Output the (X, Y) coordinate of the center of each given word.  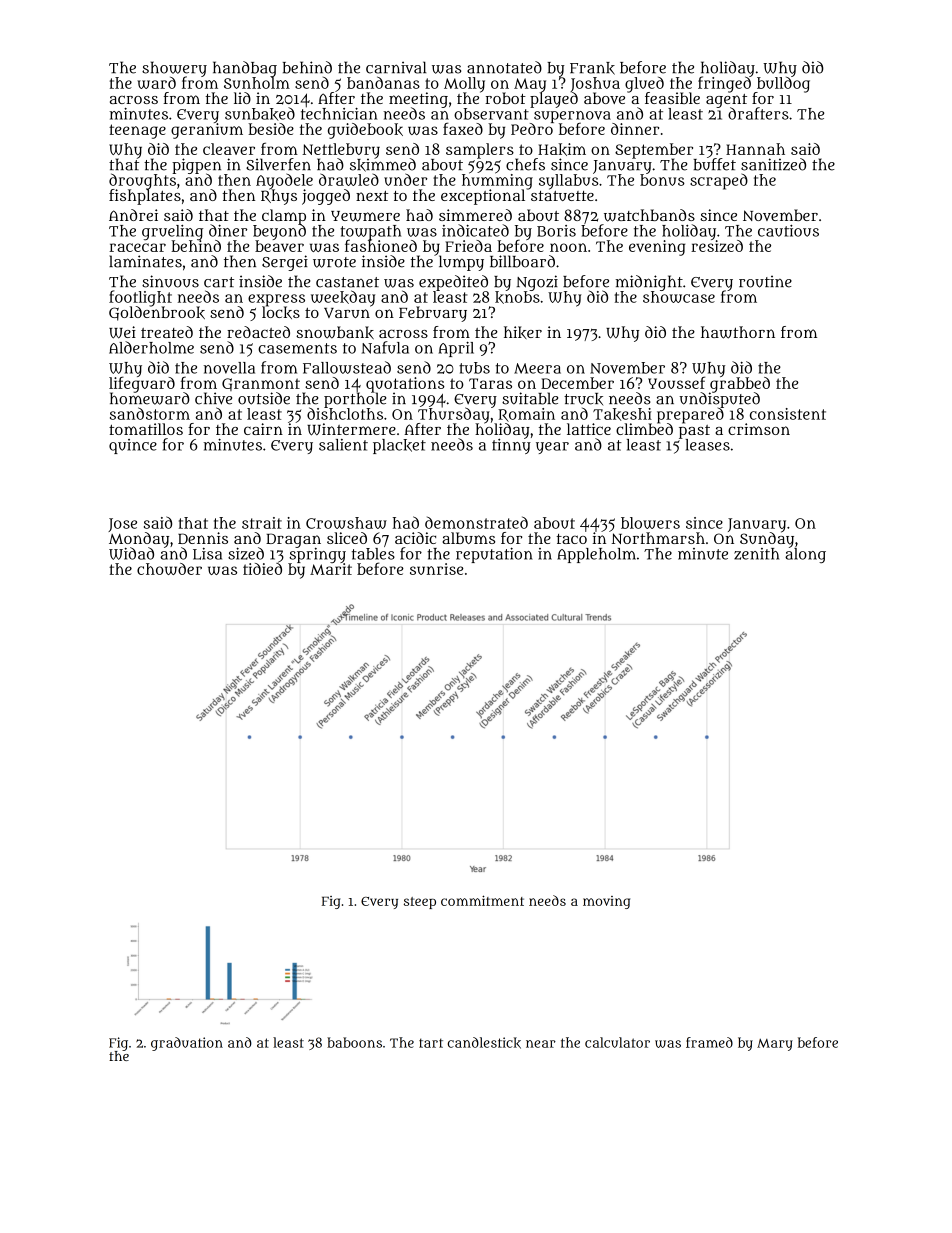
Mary (775, 1045)
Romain (526, 415)
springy (317, 555)
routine (765, 282)
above (604, 98)
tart (431, 1043)
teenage (137, 131)
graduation (187, 1044)
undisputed (719, 400)
